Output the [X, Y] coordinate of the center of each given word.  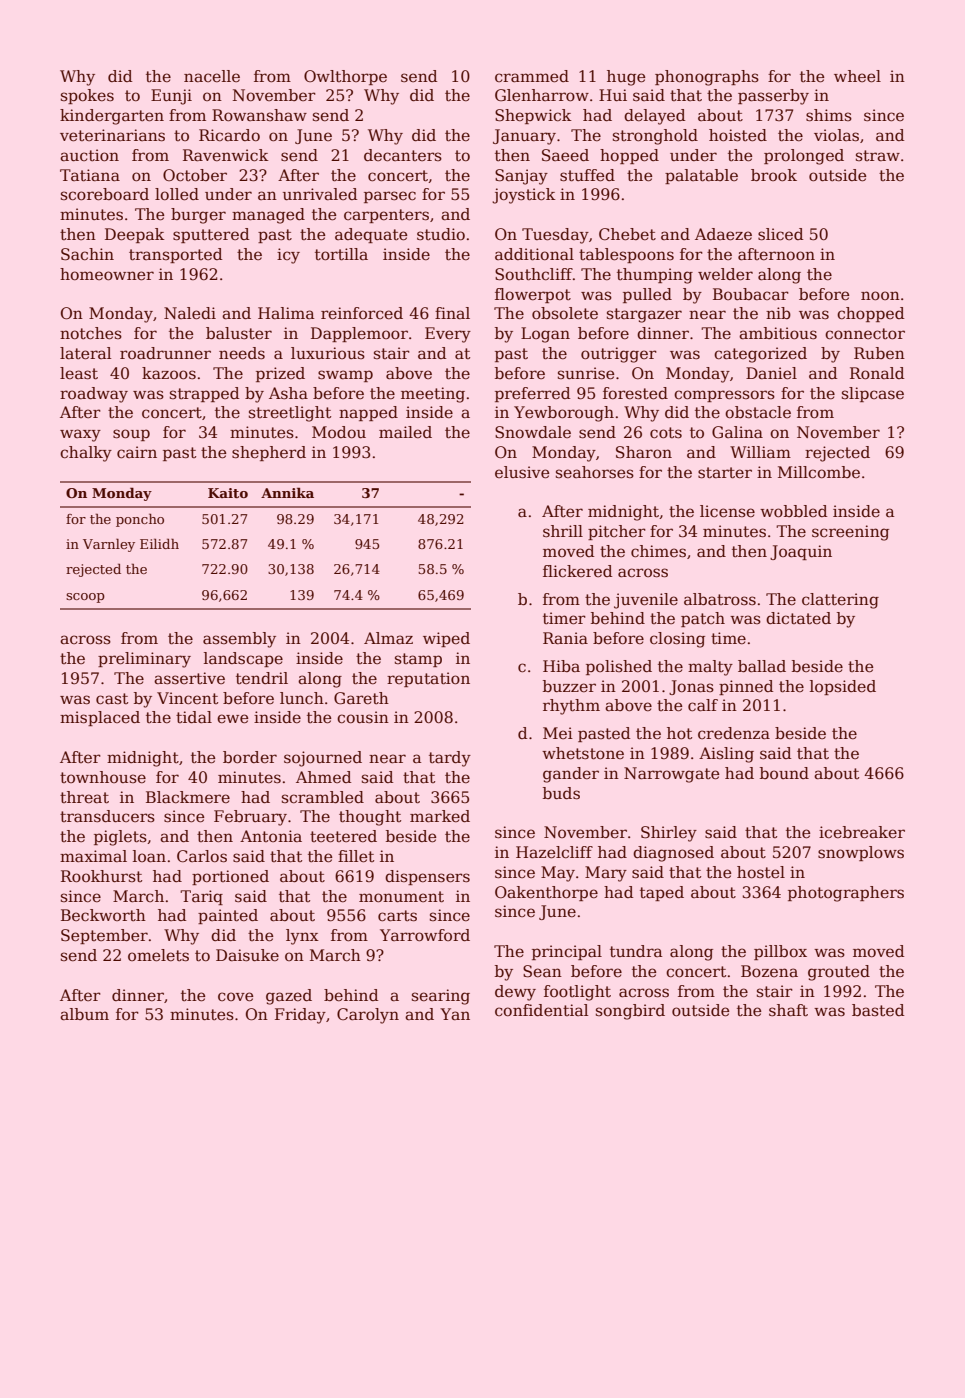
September [104, 936]
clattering [840, 601]
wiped [446, 639]
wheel [857, 76]
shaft [788, 1010]
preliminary [144, 660]
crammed [532, 76]
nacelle [212, 76]
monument [401, 897]
